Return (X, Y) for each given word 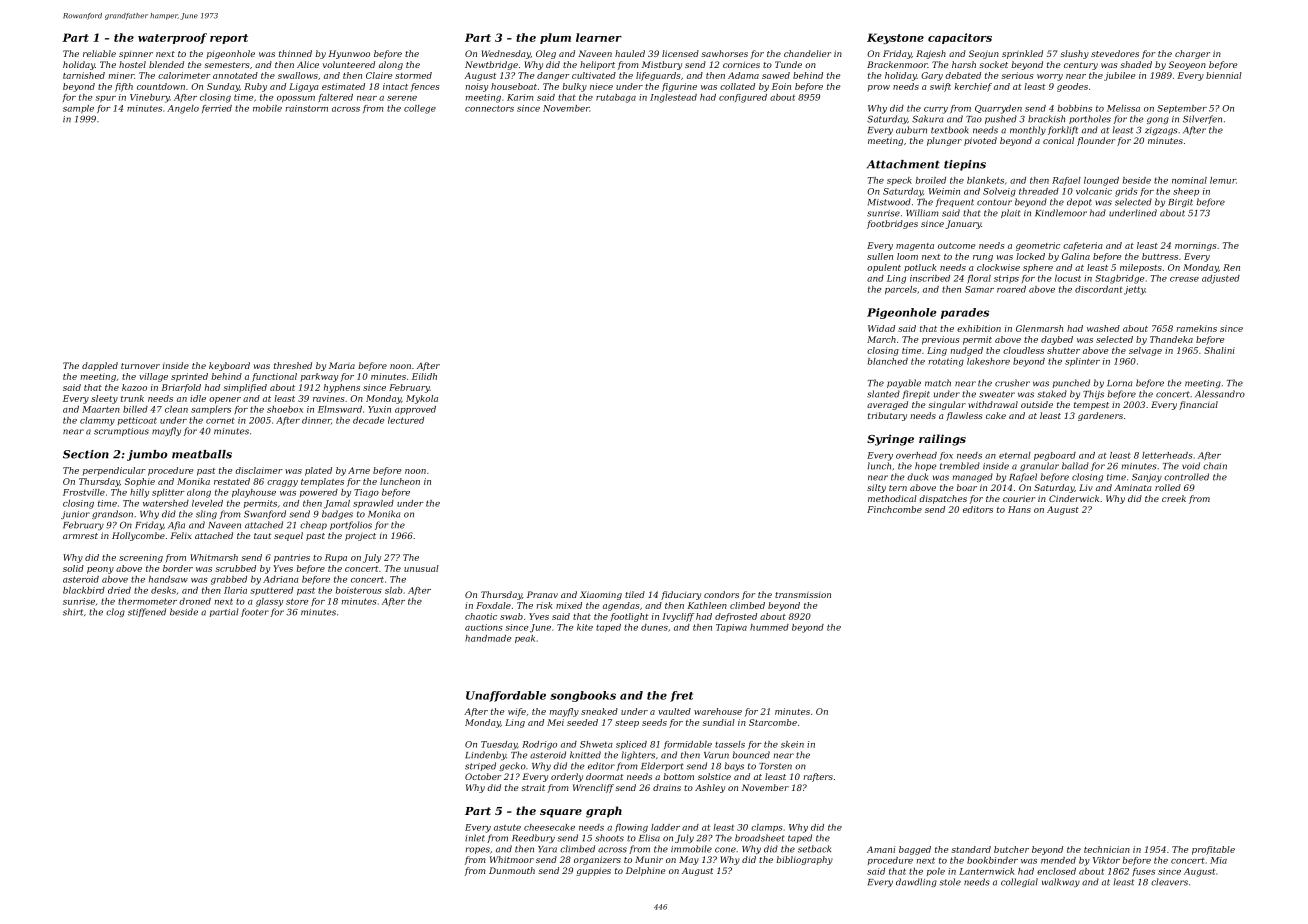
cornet (220, 420)
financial (1198, 405)
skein (792, 744)
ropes (478, 850)
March (881, 339)
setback (814, 849)
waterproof (172, 38)
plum (555, 38)
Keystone (895, 38)
